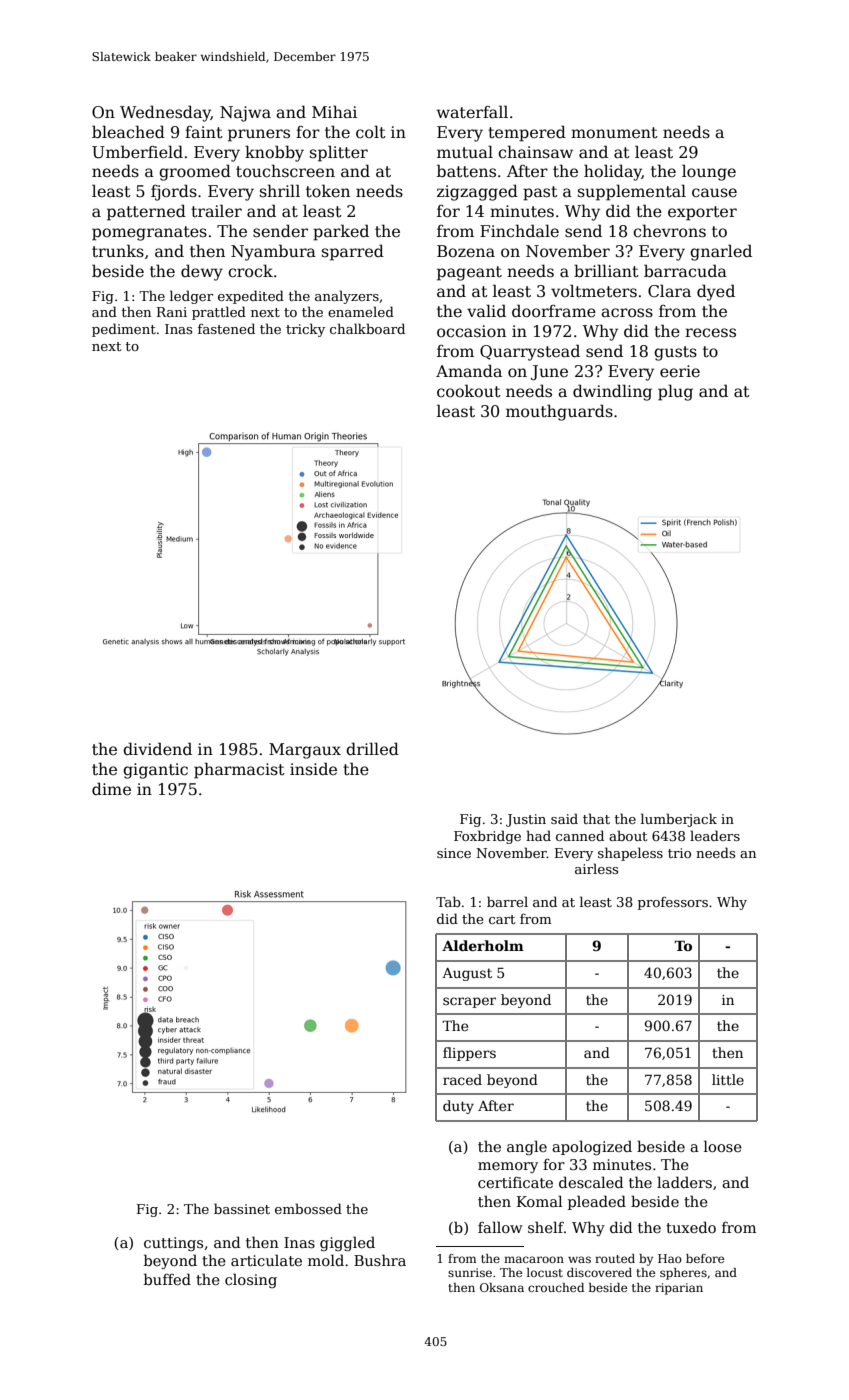  Describe the element at coordinates (469, 370) in the image. I see `Amanda` at that location.
